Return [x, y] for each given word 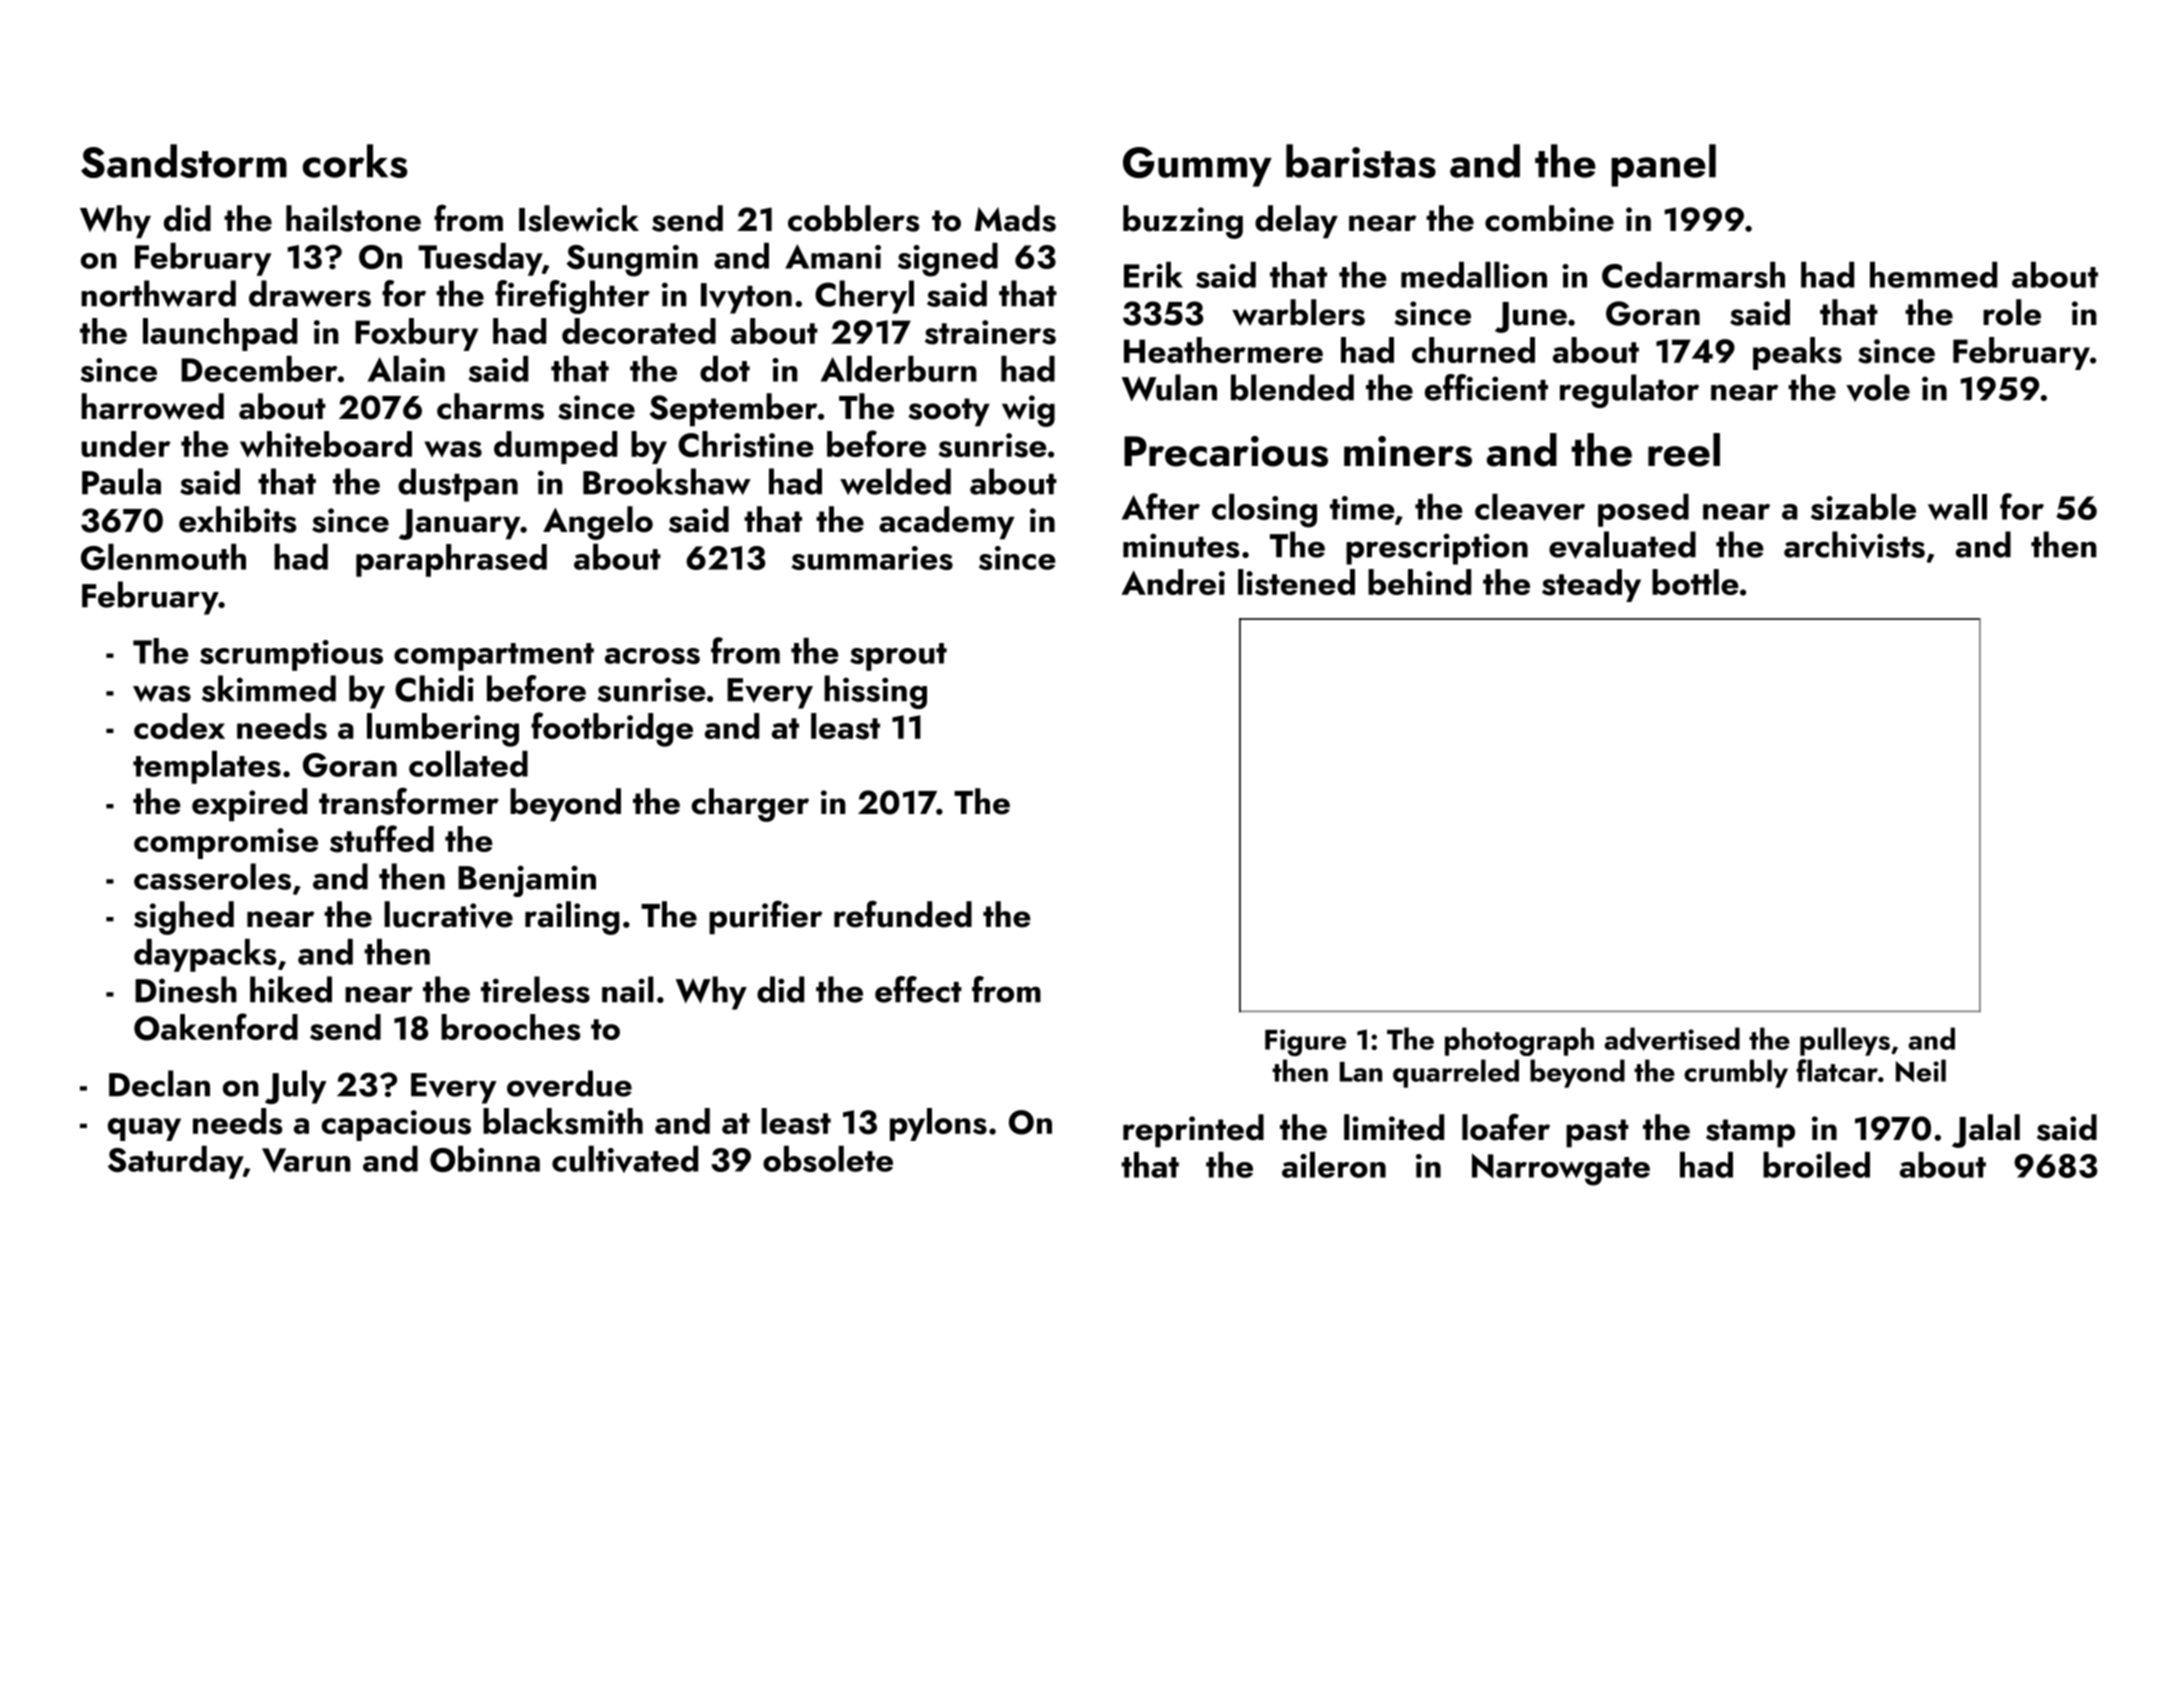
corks [355, 161]
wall [1957, 507]
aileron [1334, 1165]
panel [1663, 165]
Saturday [175, 1162]
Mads [1015, 218]
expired [249, 805]
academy [946, 523]
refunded [903, 914]
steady [1591, 585]
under [125, 444]
